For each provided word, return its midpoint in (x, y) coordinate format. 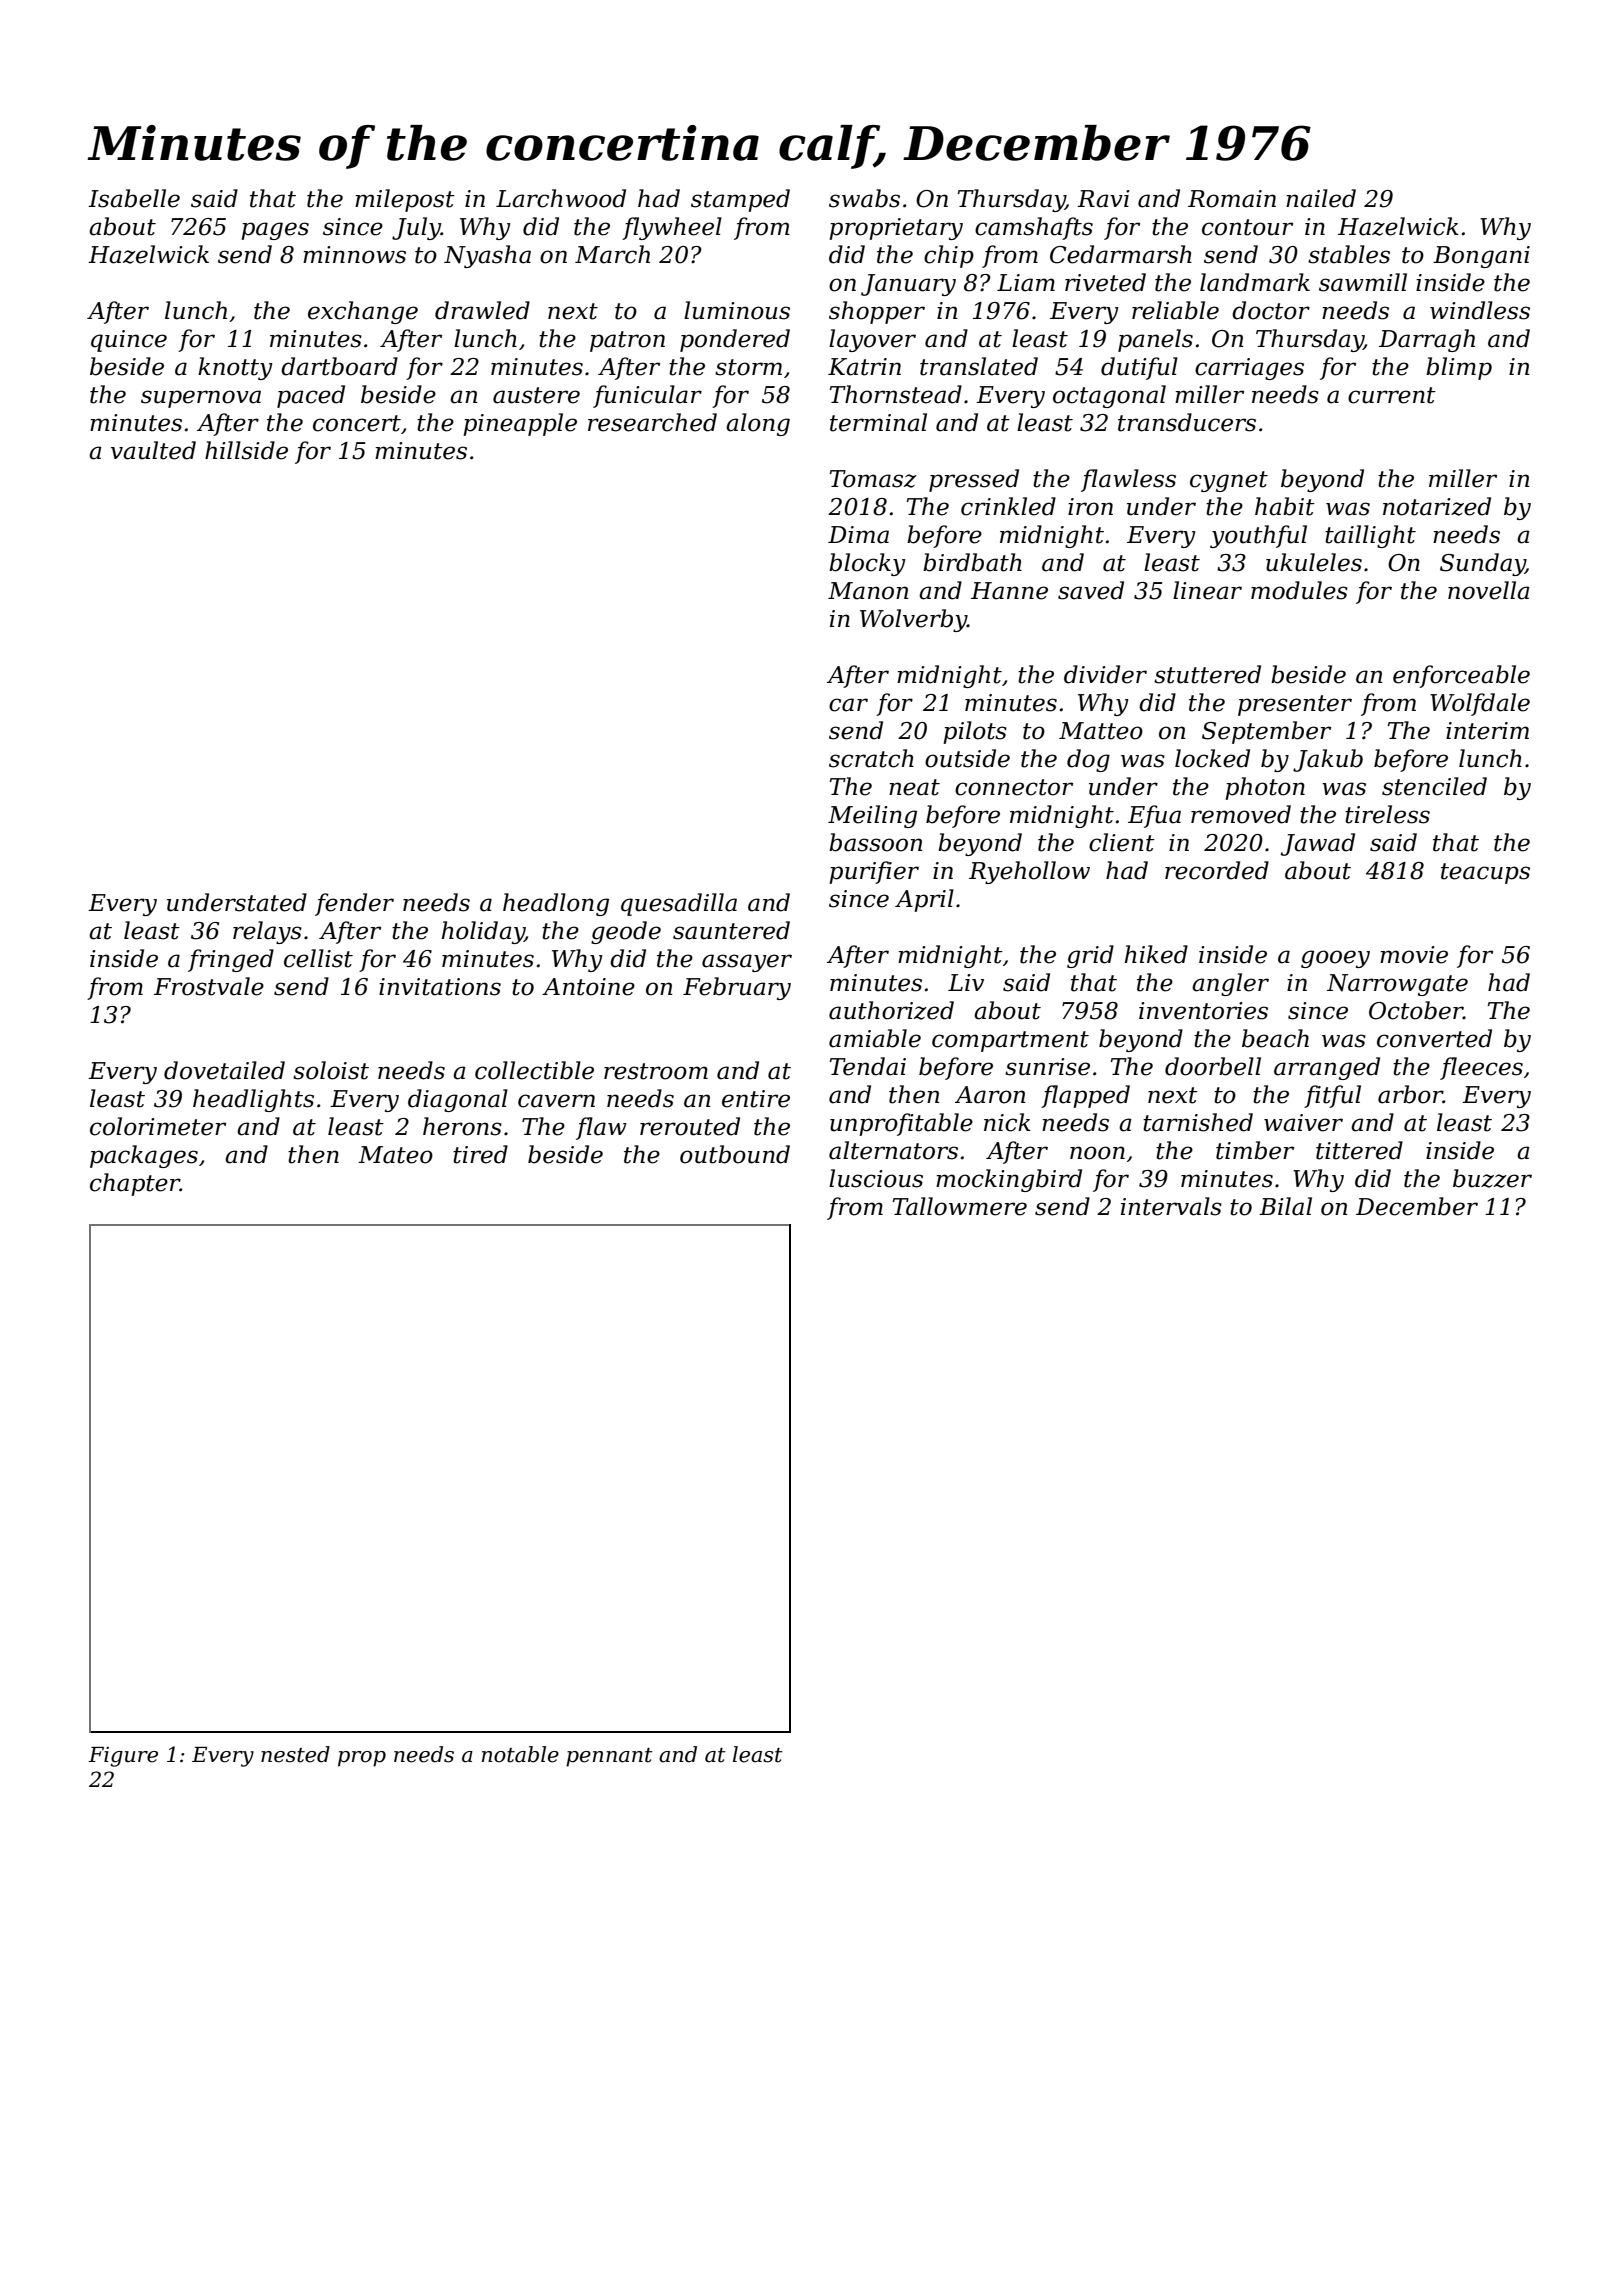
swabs (864, 198)
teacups (1485, 873)
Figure (123, 1757)
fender (354, 904)
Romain (1232, 199)
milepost (405, 200)
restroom (656, 1071)
